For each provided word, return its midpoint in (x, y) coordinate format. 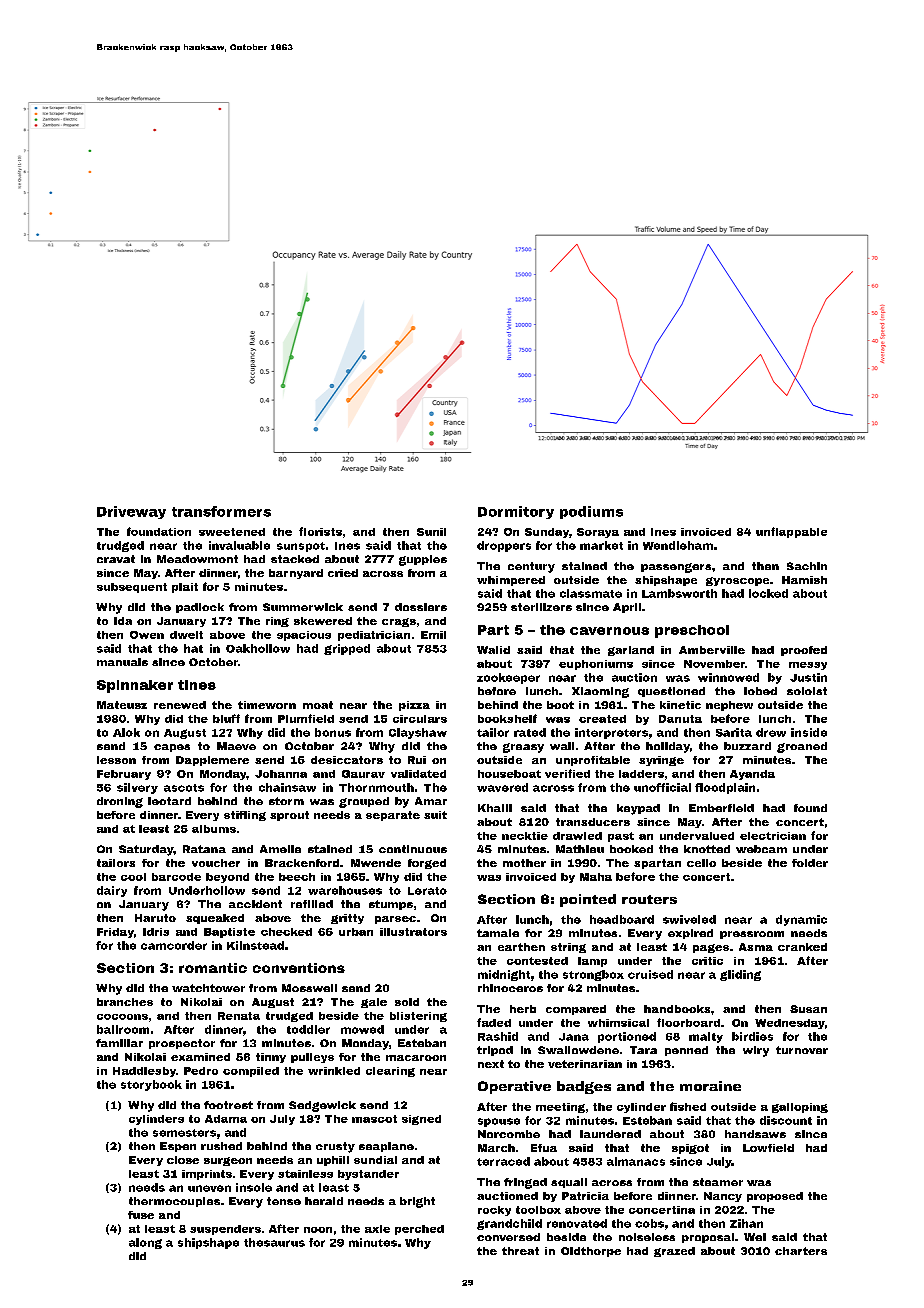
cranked (802, 947)
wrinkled (334, 1071)
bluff (226, 718)
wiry (756, 1051)
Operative (514, 1087)
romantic (213, 968)
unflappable (791, 532)
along (145, 1243)
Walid (493, 650)
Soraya (598, 533)
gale (374, 1003)
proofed (804, 651)
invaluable (239, 545)
